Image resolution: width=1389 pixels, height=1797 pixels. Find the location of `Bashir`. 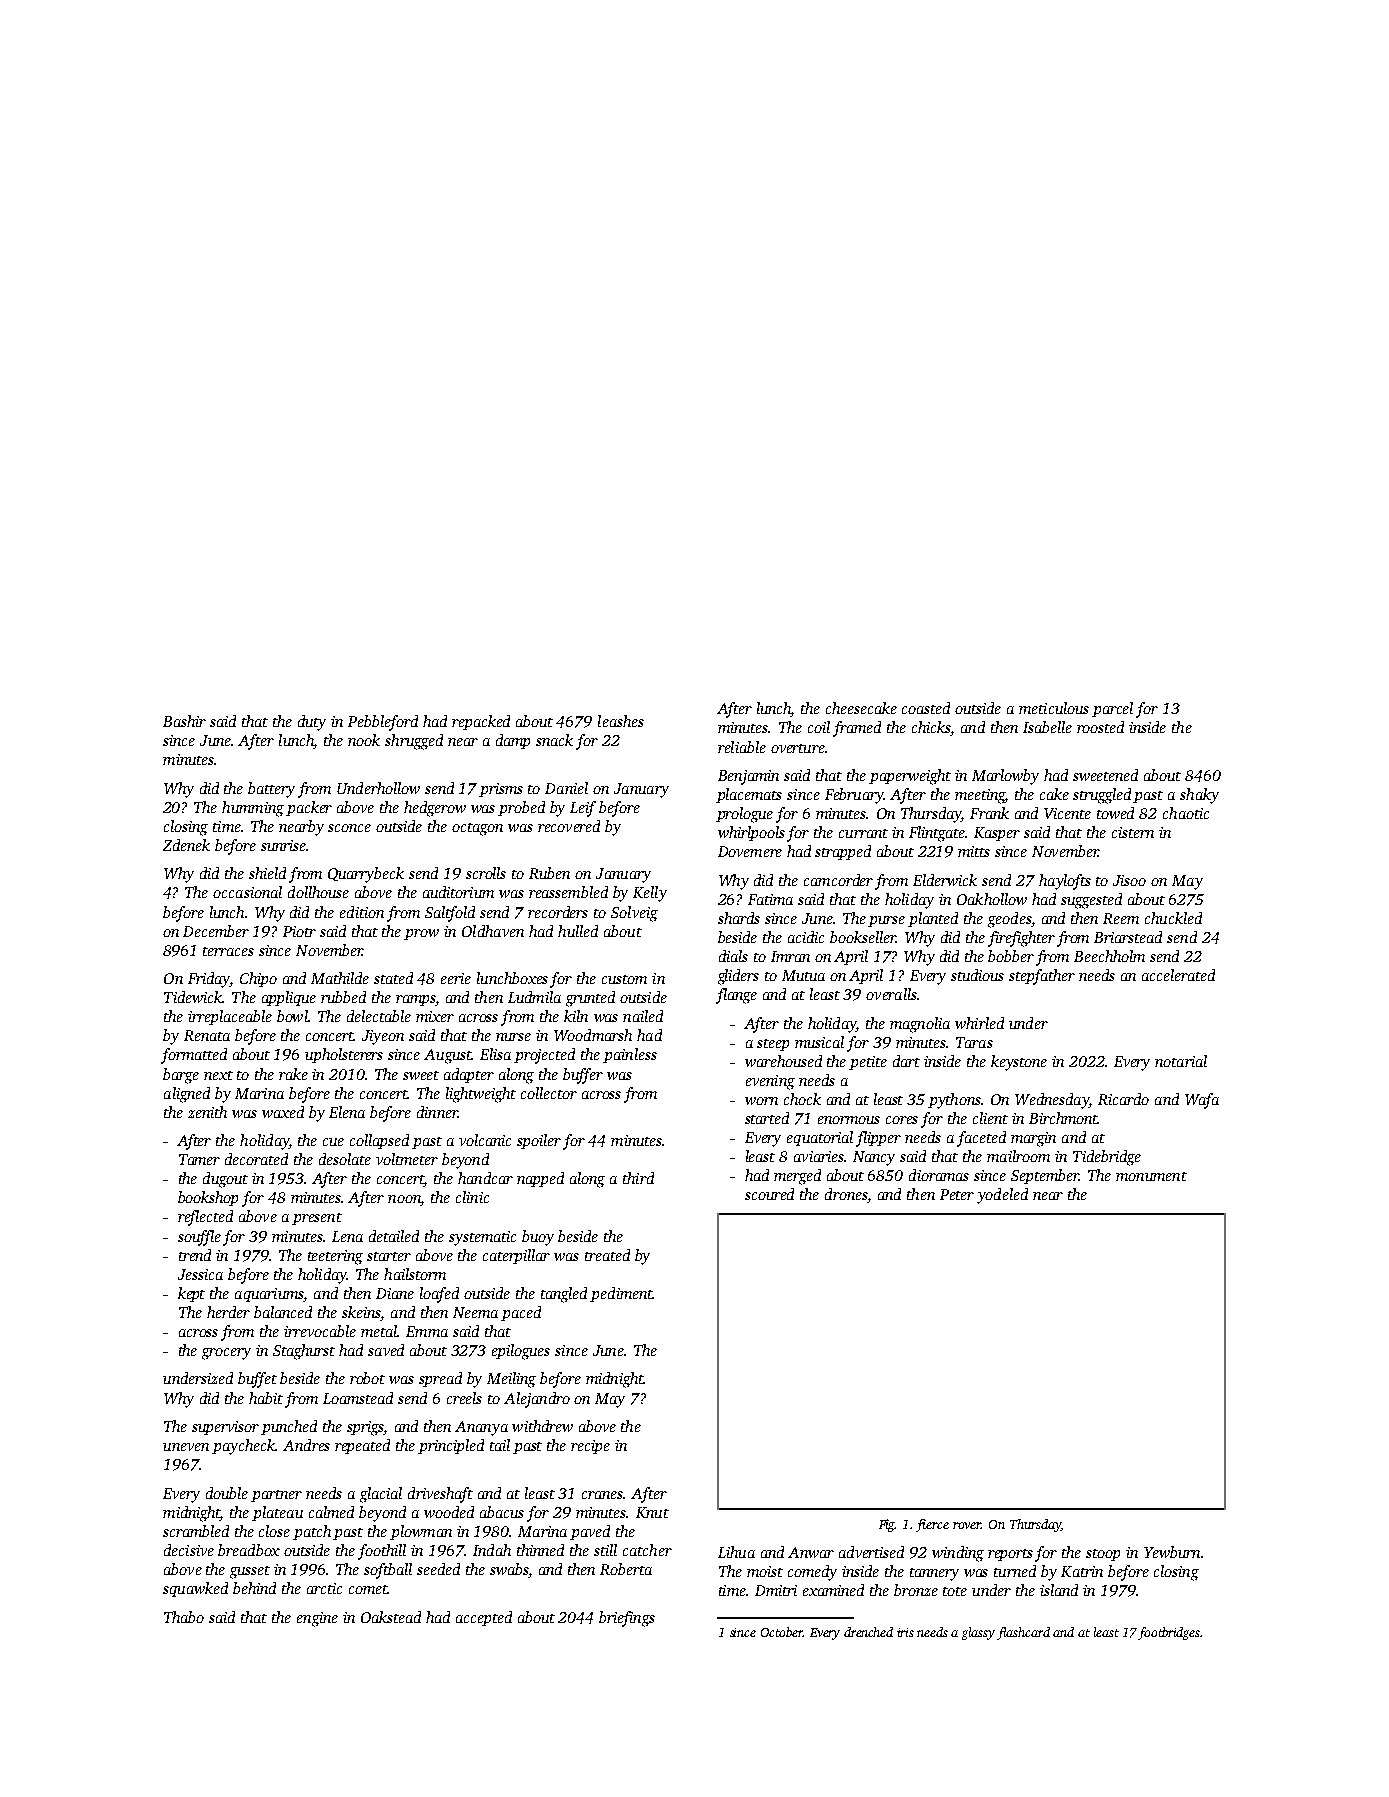

Bashir is located at coordinates (184, 721).
